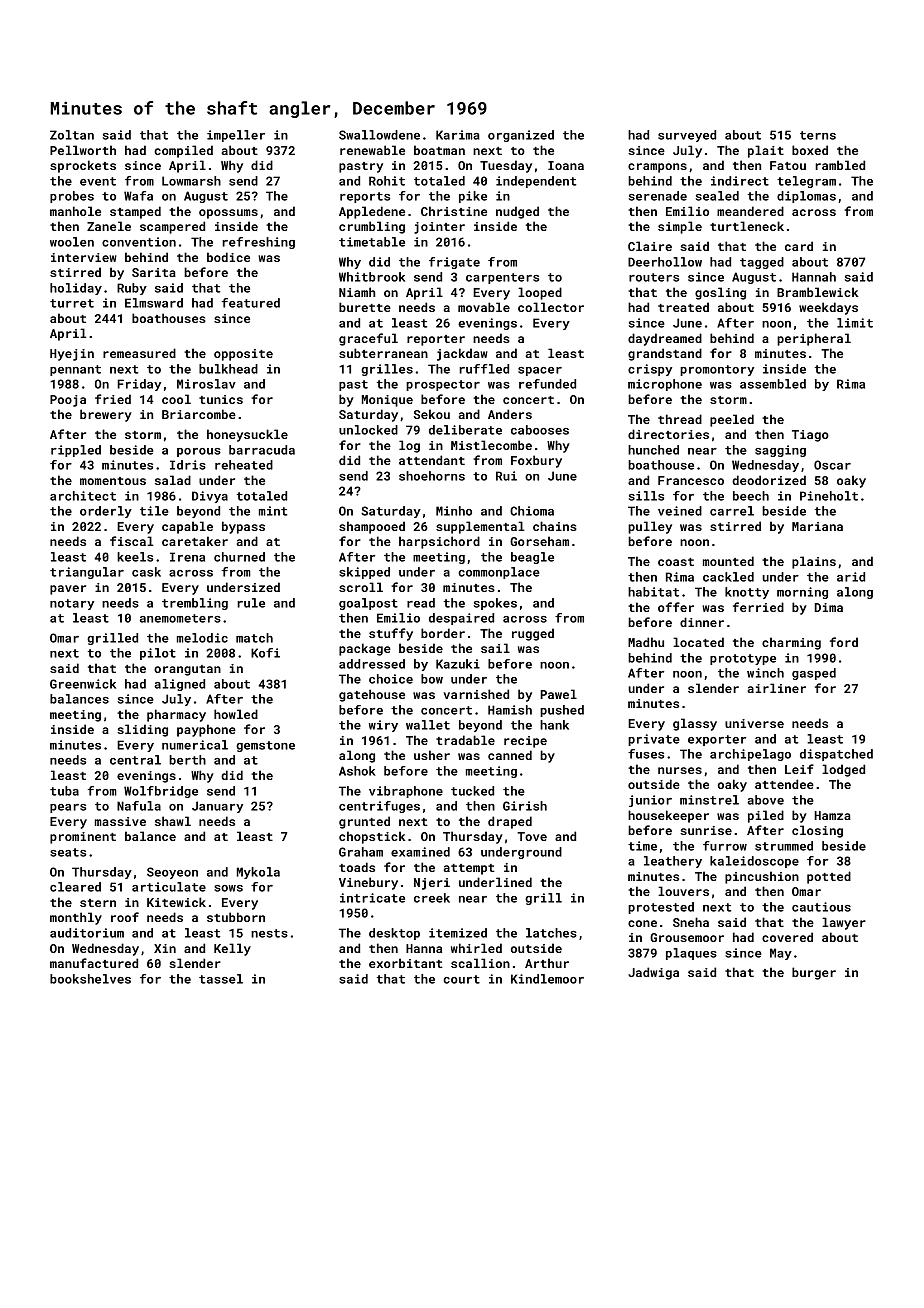  I want to click on sows, so click(228, 888).
